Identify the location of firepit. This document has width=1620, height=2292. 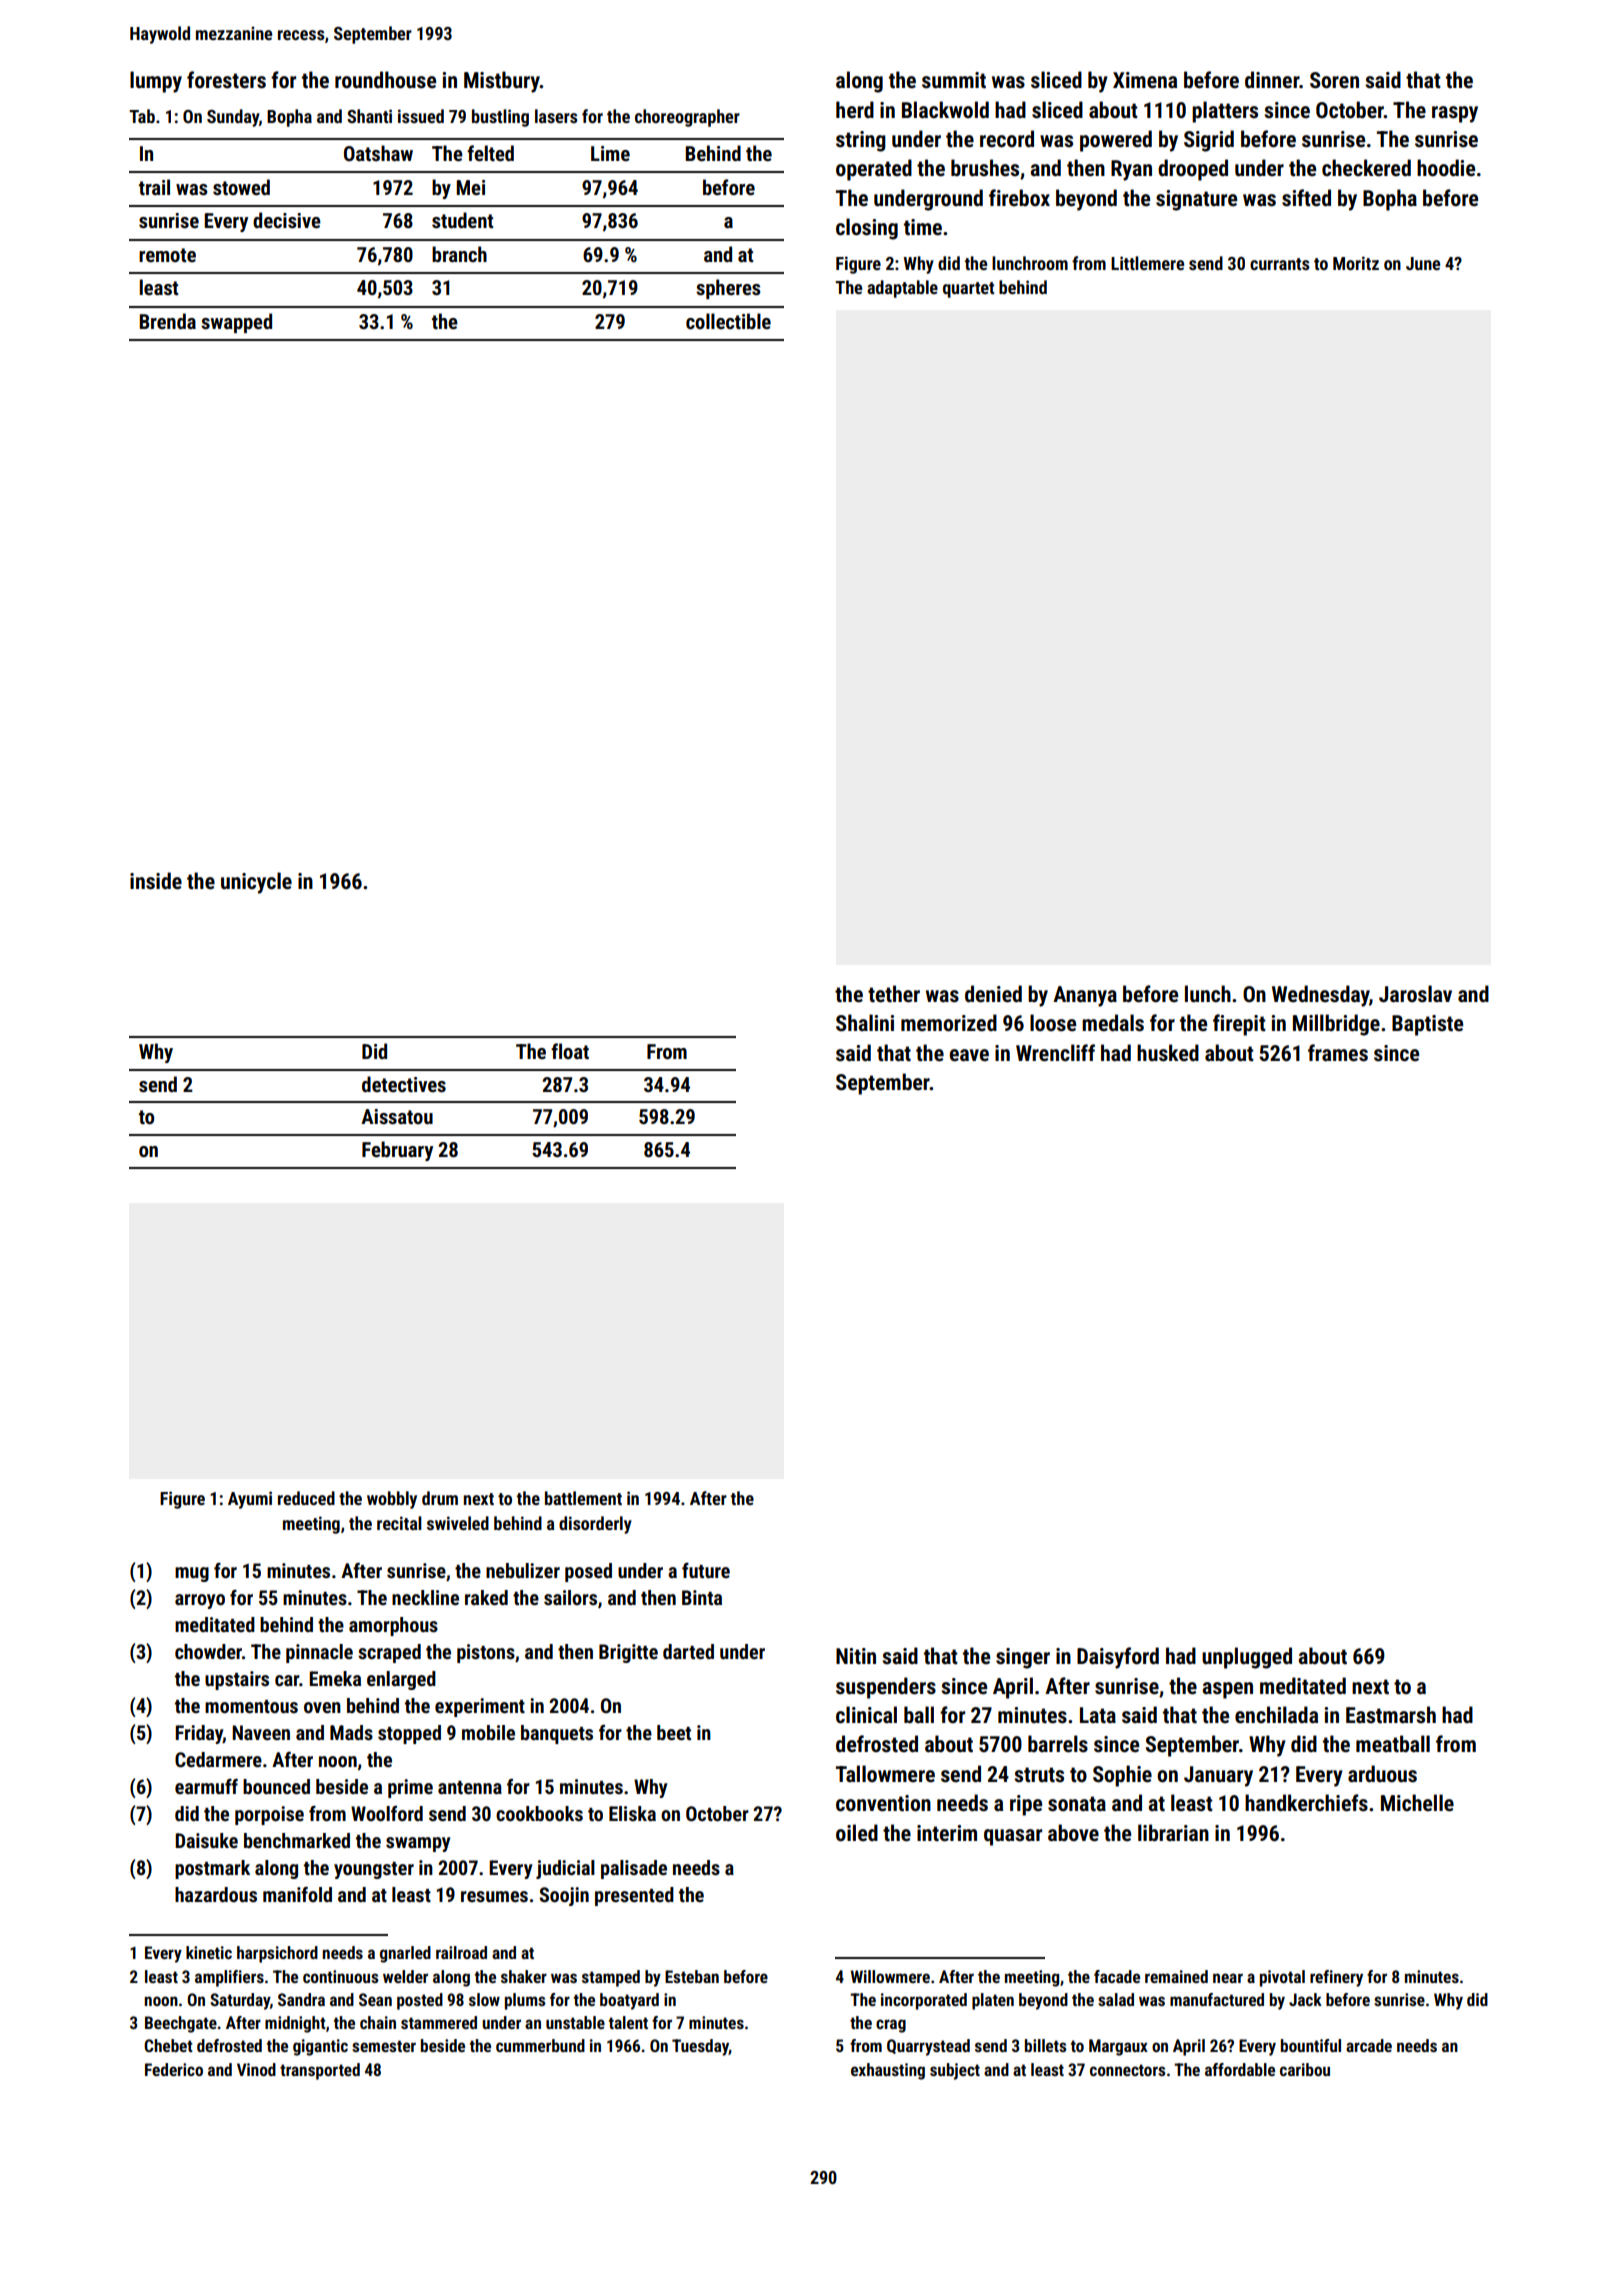
(1239, 1025).
